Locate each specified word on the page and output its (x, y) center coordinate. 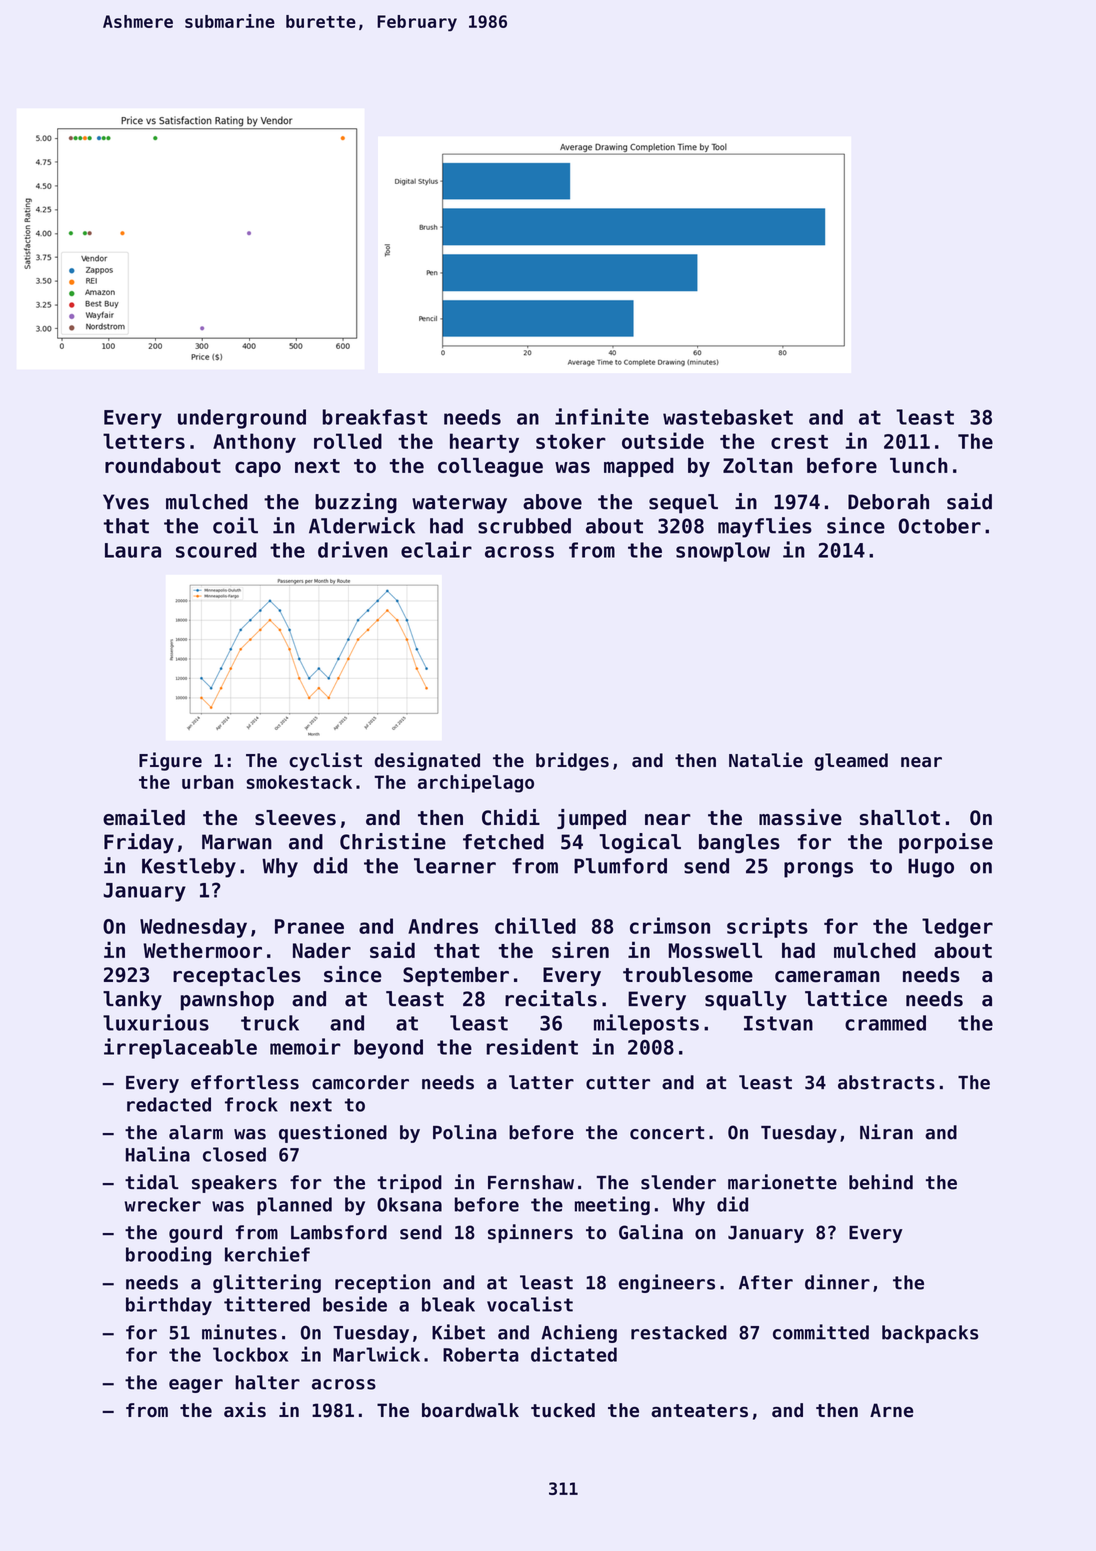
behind (881, 1182)
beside (355, 1304)
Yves (126, 502)
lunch (919, 465)
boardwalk (470, 1410)
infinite (602, 416)
